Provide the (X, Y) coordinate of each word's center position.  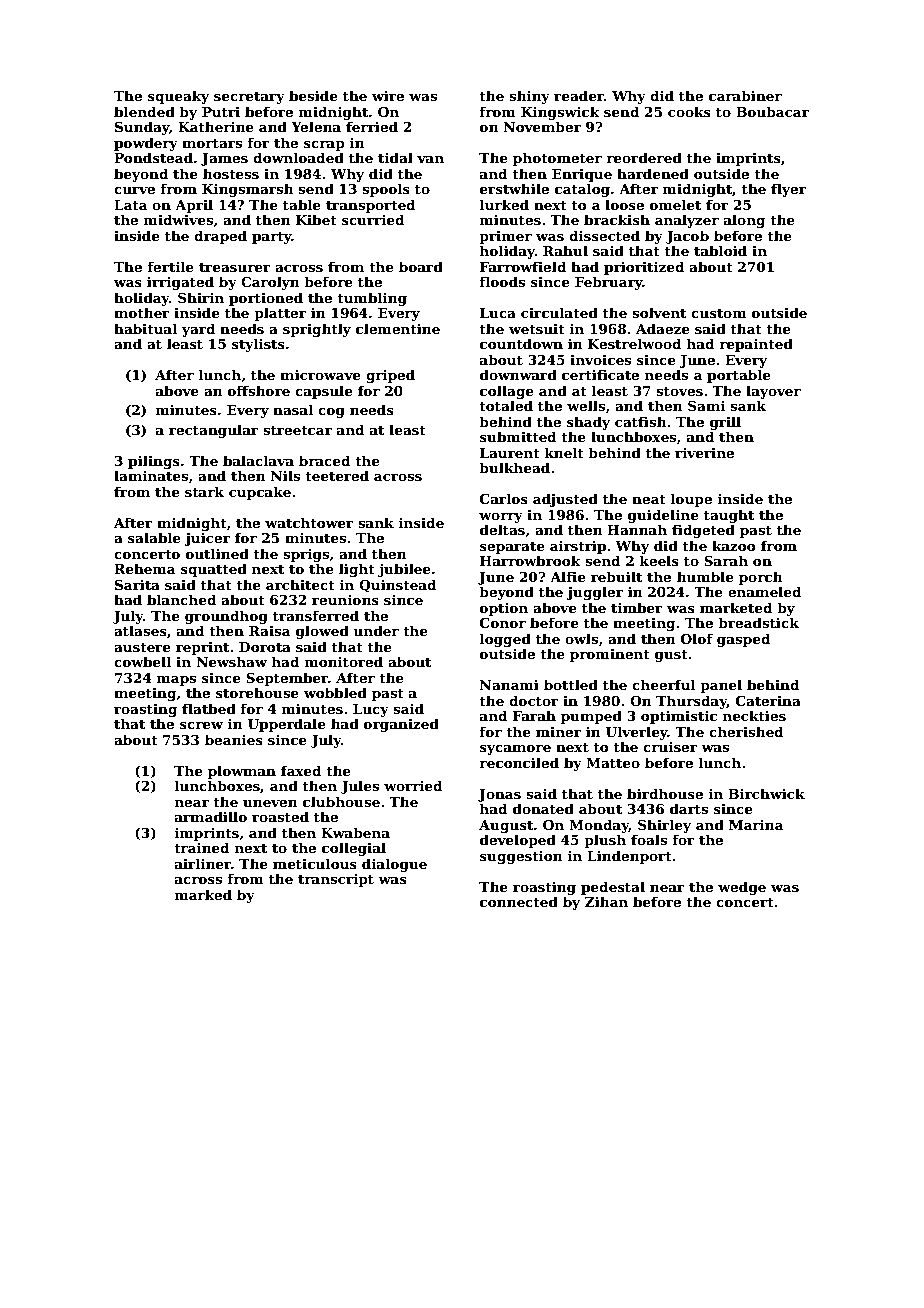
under (376, 630)
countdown (521, 343)
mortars (212, 143)
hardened (653, 173)
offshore (259, 390)
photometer (557, 159)
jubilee (404, 570)
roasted (280, 816)
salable (154, 537)
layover (773, 392)
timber (637, 607)
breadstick (758, 622)
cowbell (142, 661)
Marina (756, 825)
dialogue (394, 865)
